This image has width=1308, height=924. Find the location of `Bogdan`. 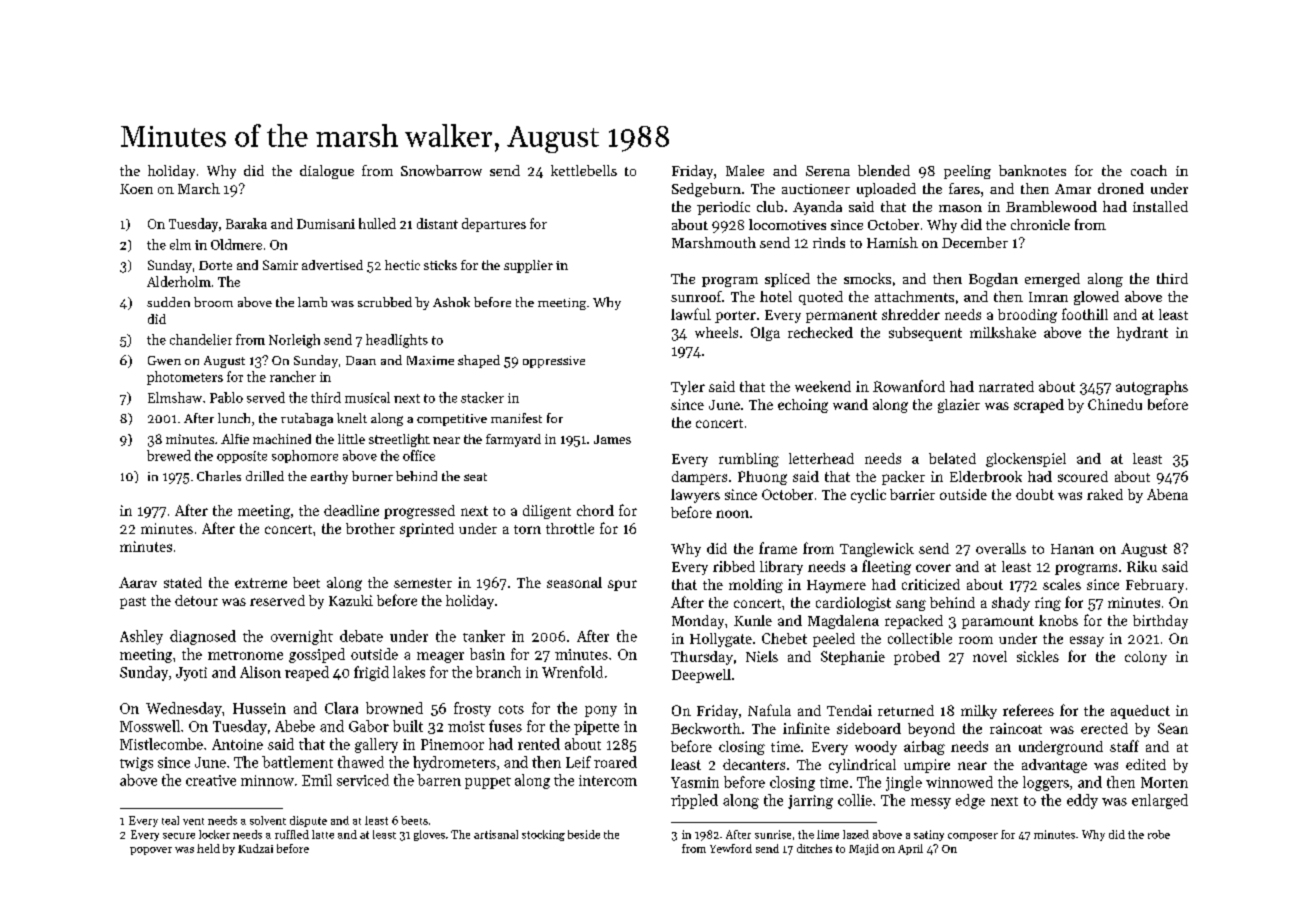

Bogdan is located at coordinates (993, 280).
